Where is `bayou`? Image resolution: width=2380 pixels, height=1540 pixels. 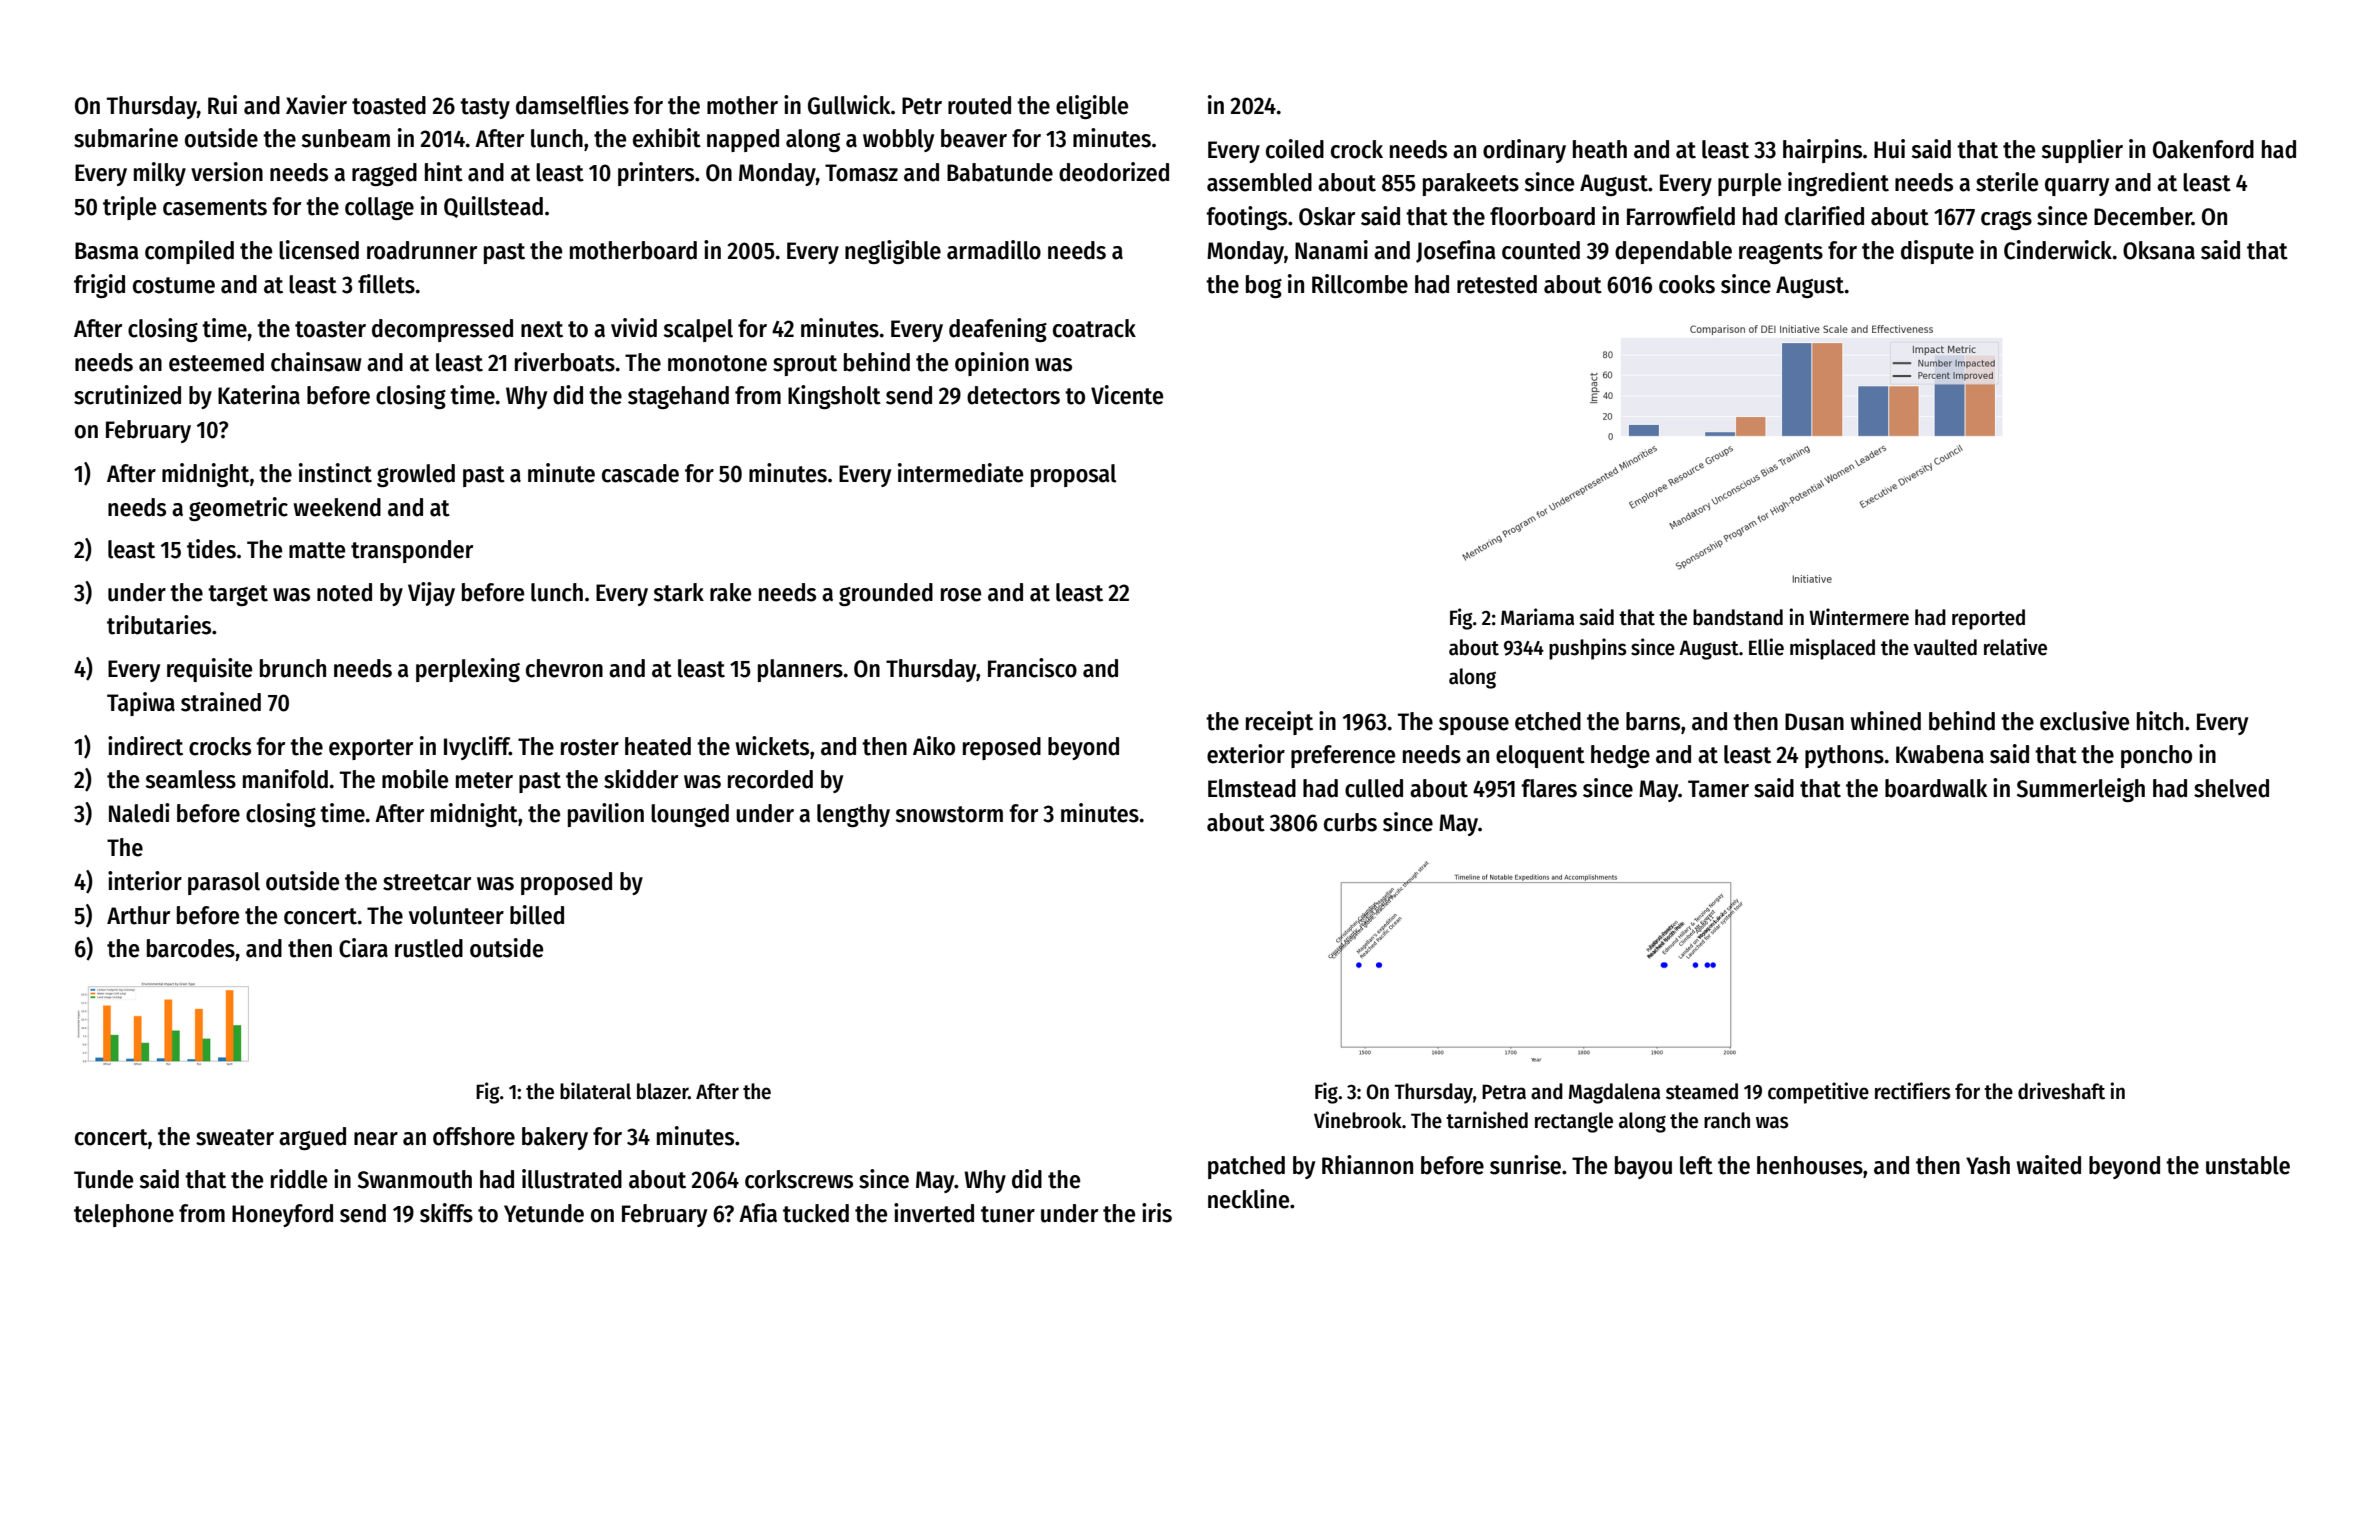
bayou is located at coordinates (1643, 1167).
